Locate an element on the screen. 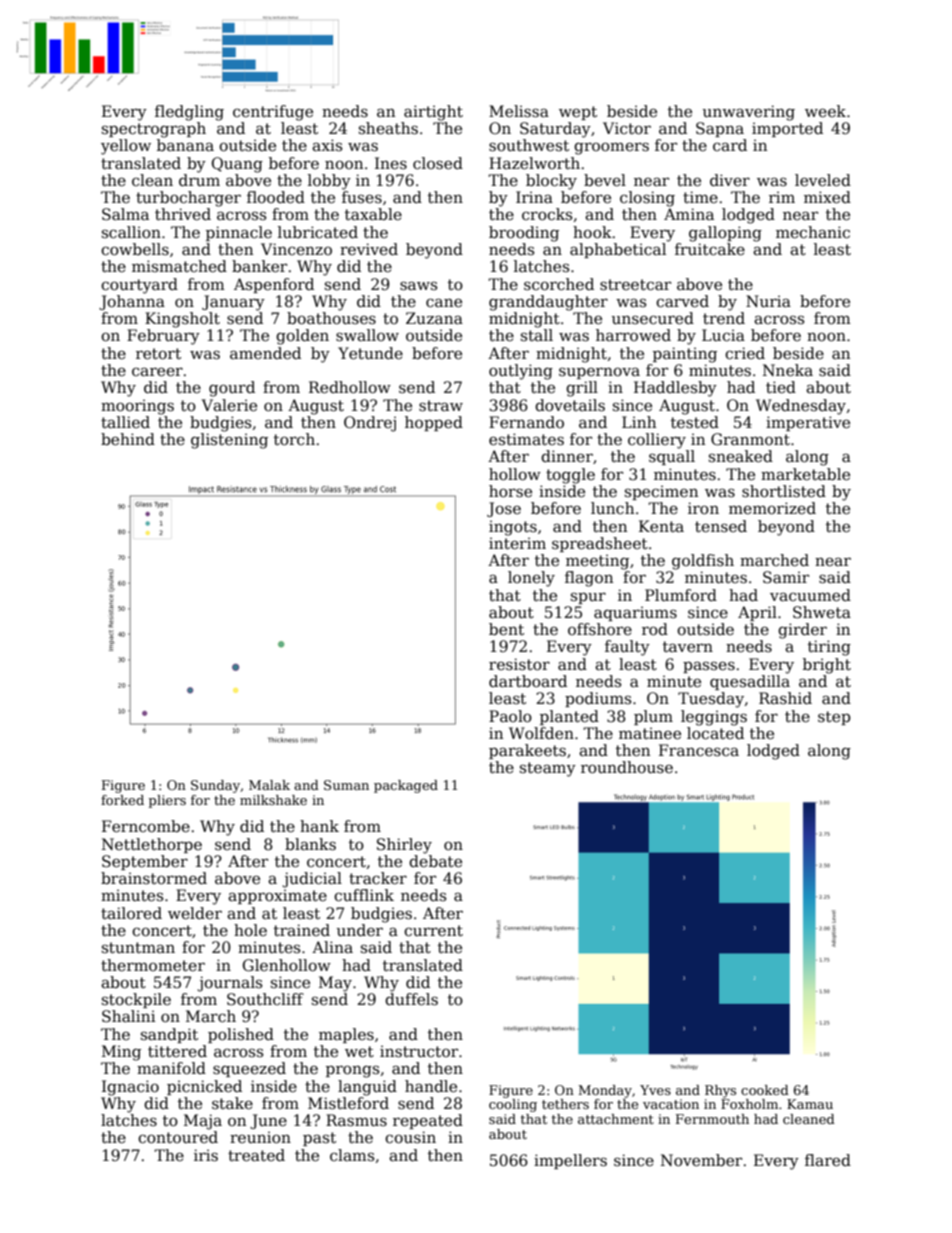 The height and width of the screenshot is (1233, 952). passes is located at coordinates (709, 667).
